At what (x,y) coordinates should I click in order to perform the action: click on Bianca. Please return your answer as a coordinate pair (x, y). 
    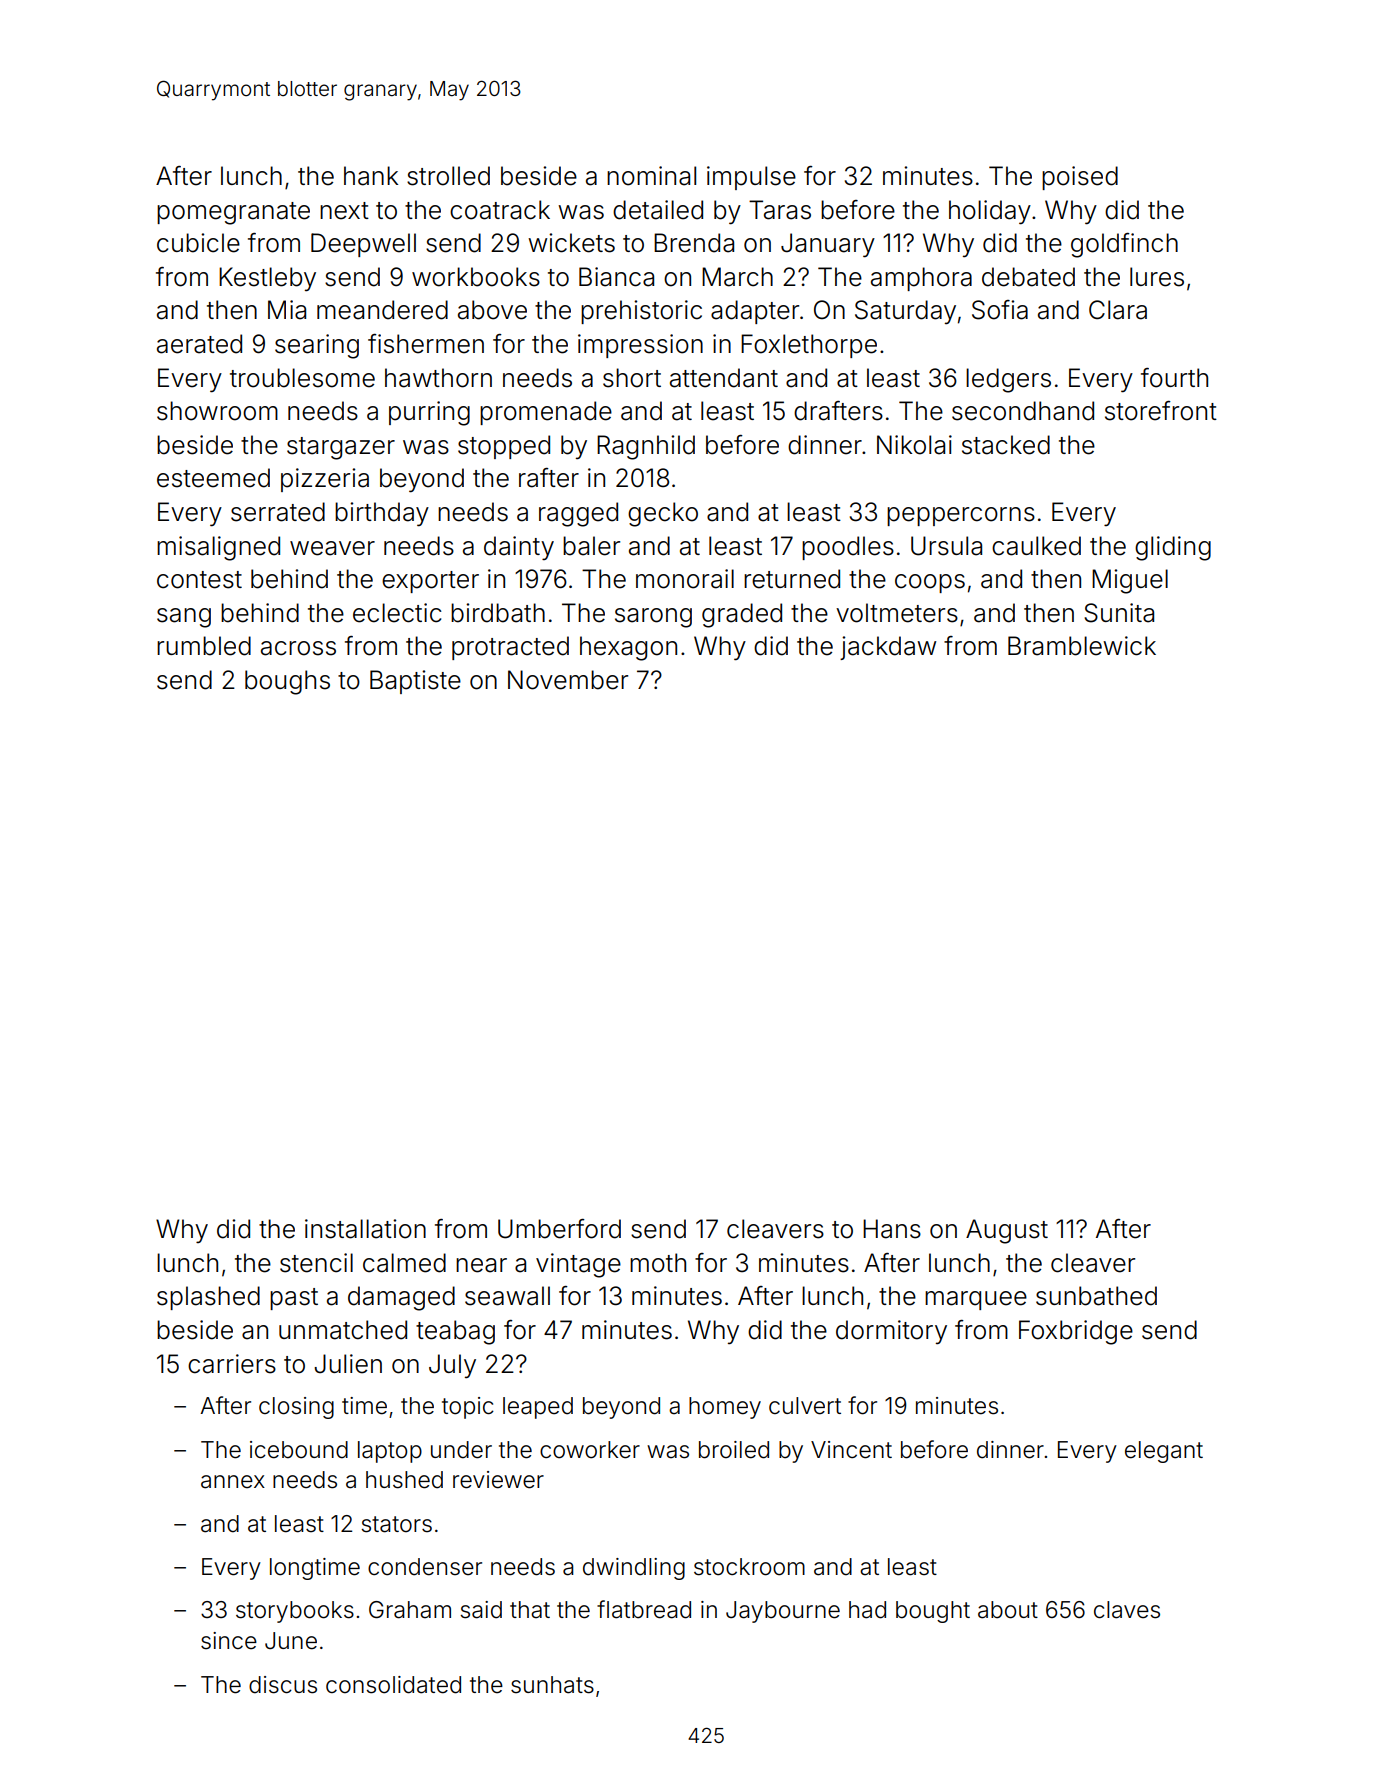
    Looking at the image, I should click on (616, 277).
